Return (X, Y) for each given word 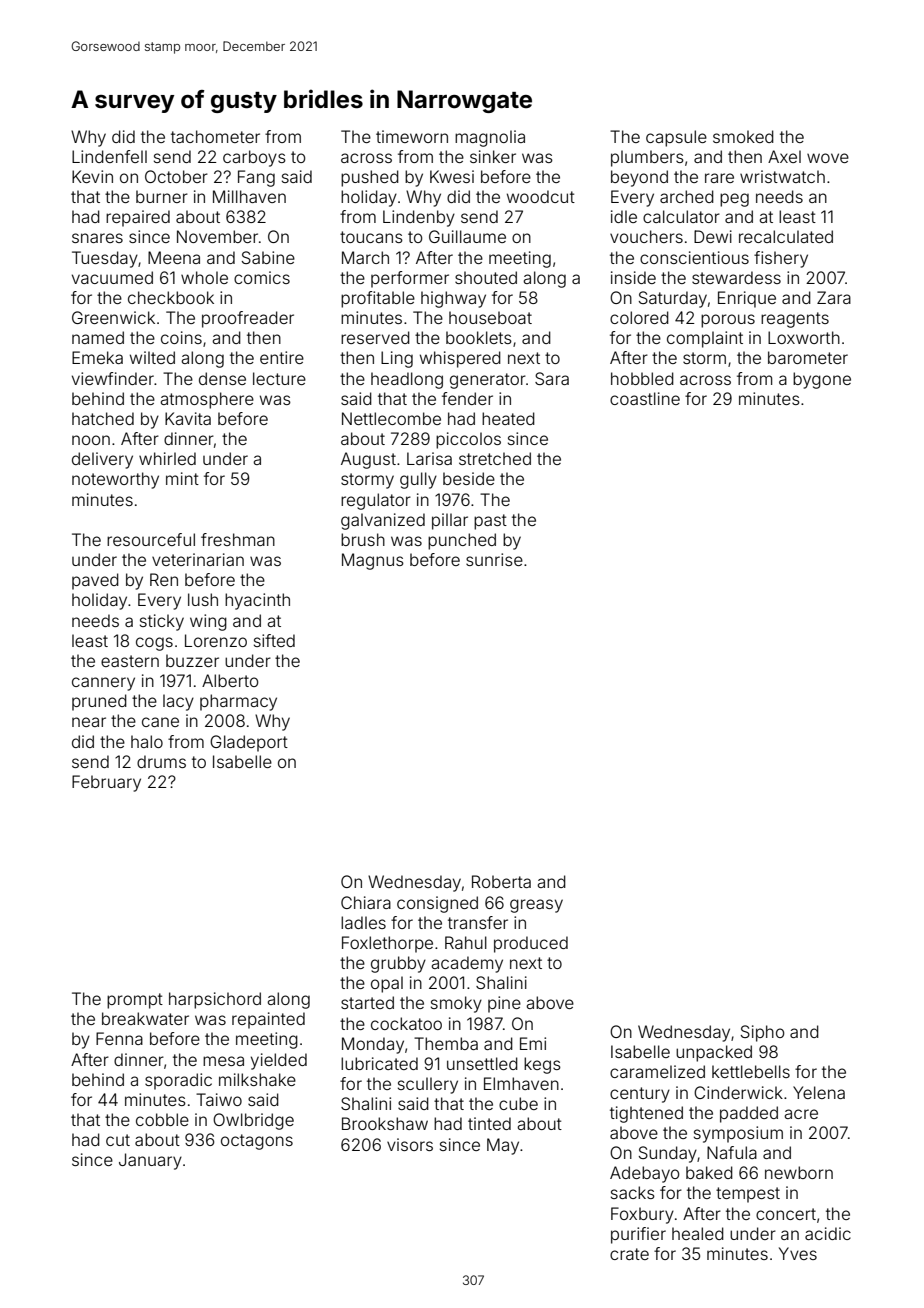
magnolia (490, 138)
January (150, 1161)
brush (363, 539)
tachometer (215, 136)
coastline (645, 398)
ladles (363, 922)
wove (828, 158)
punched (462, 541)
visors (410, 1144)
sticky (162, 622)
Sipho (763, 1033)
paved (95, 581)
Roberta (501, 881)
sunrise (494, 559)
